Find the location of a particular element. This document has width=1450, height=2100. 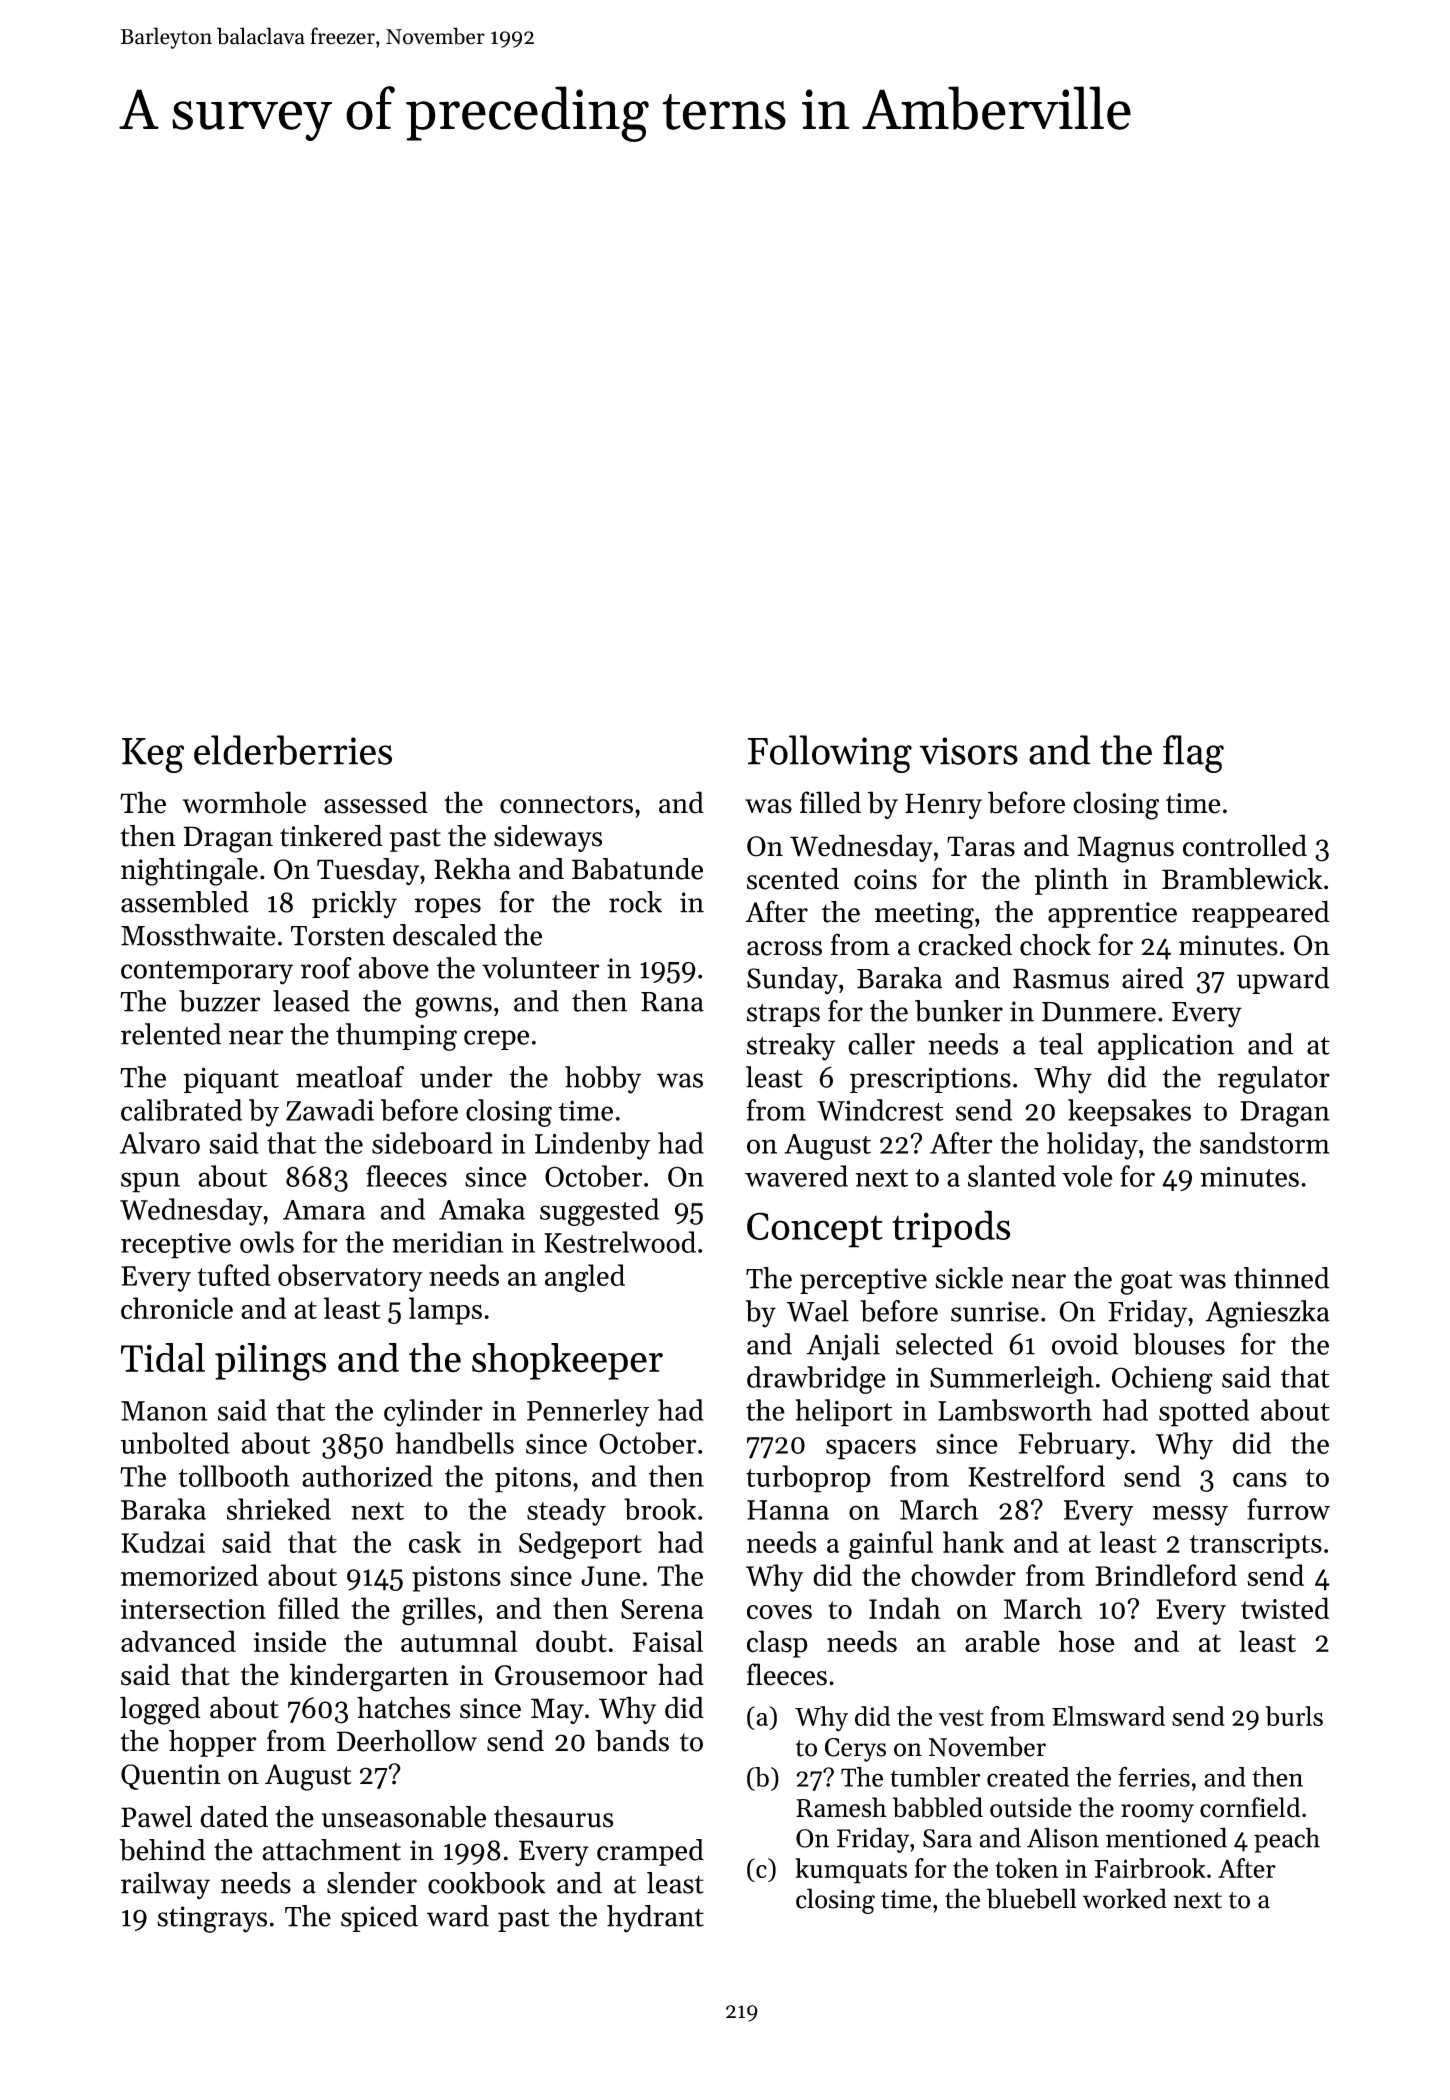

flag is located at coordinates (1193, 754).
